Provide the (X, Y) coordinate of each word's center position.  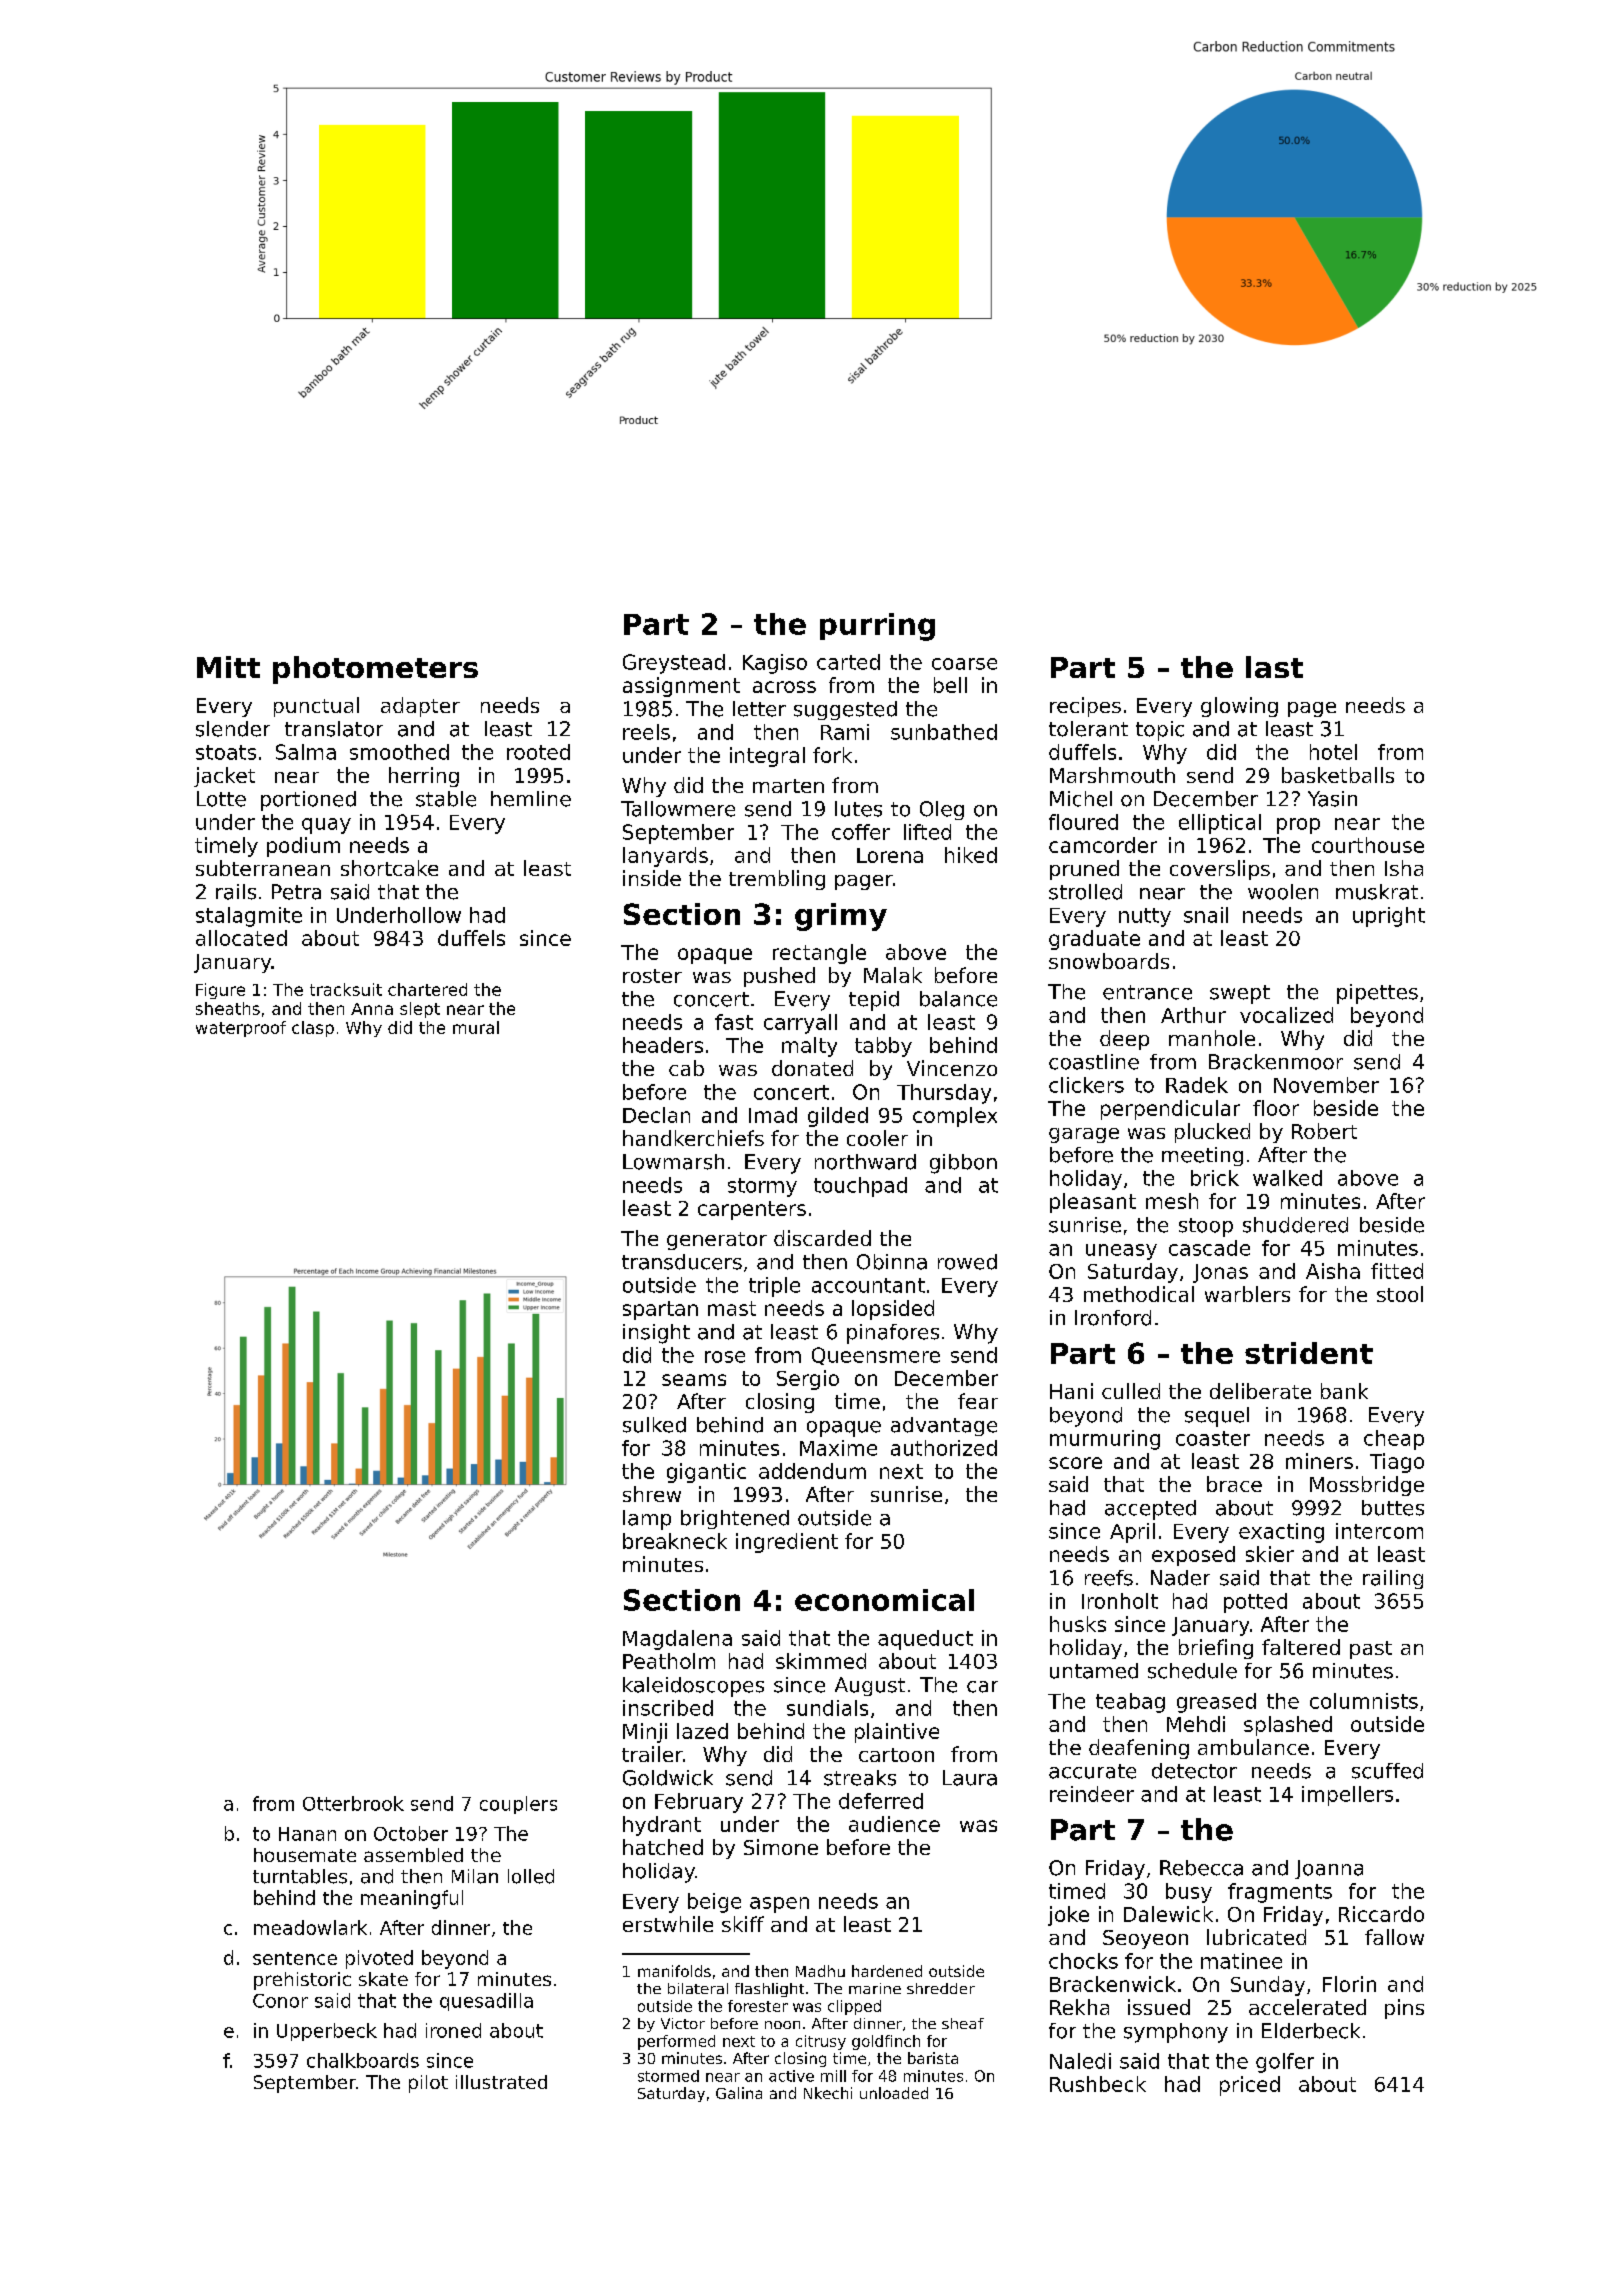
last (1274, 667)
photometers (375, 670)
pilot (428, 2084)
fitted (1397, 1271)
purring (877, 627)
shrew (652, 1494)
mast (732, 1308)
